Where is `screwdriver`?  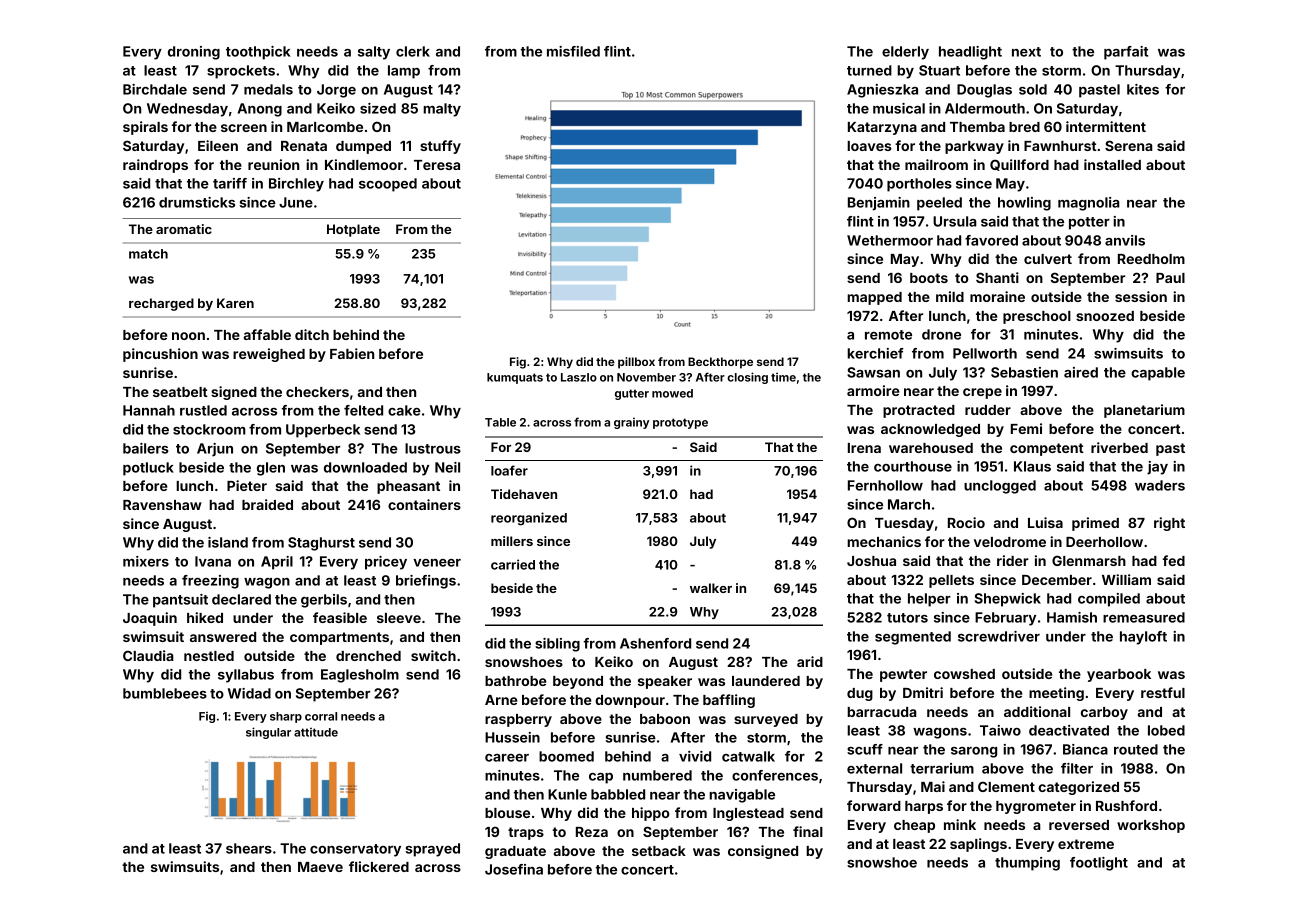 screwdriver is located at coordinates (999, 636).
